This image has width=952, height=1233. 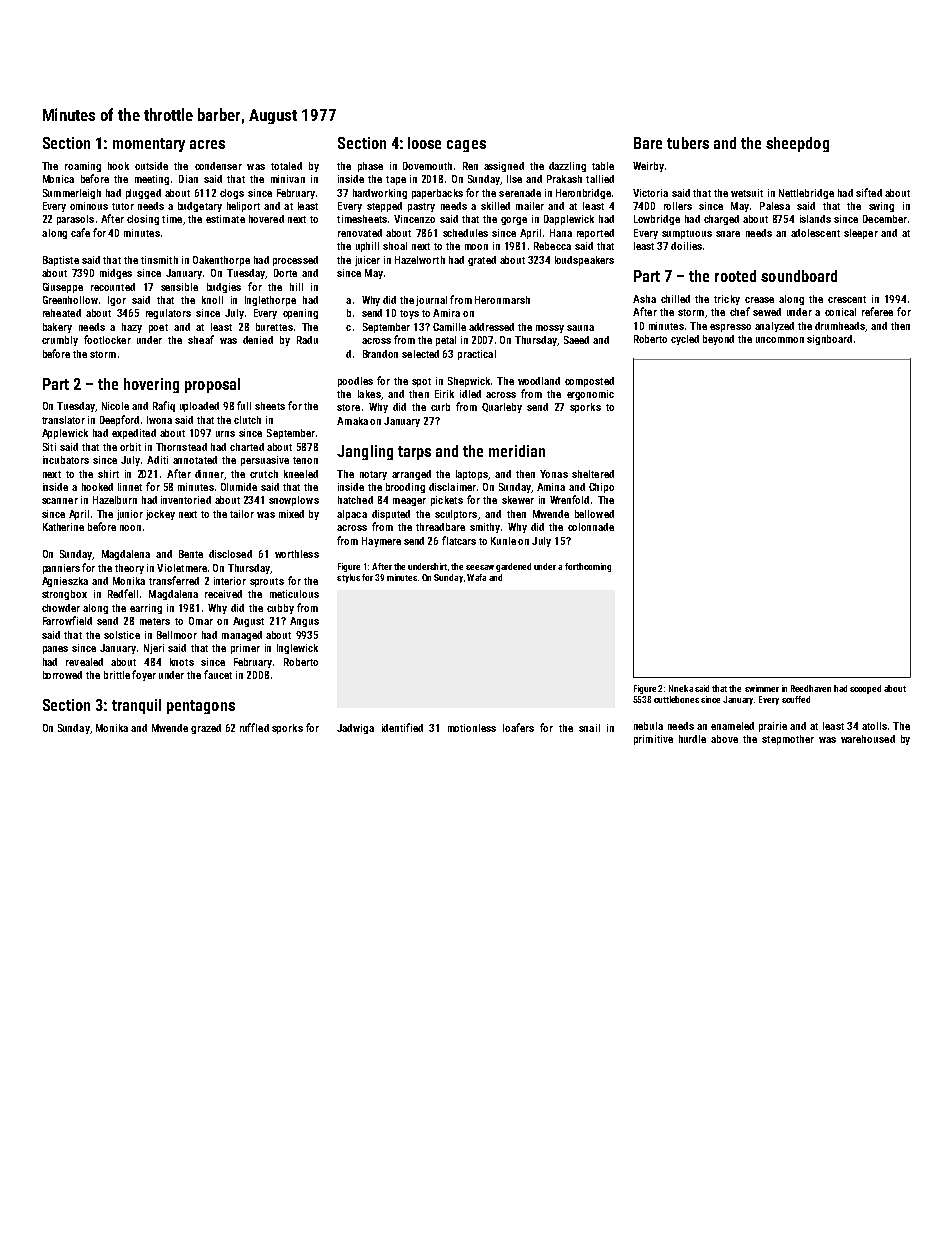 What do you see at coordinates (502, 300) in the image?
I see `Heronmarsh` at bounding box center [502, 300].
